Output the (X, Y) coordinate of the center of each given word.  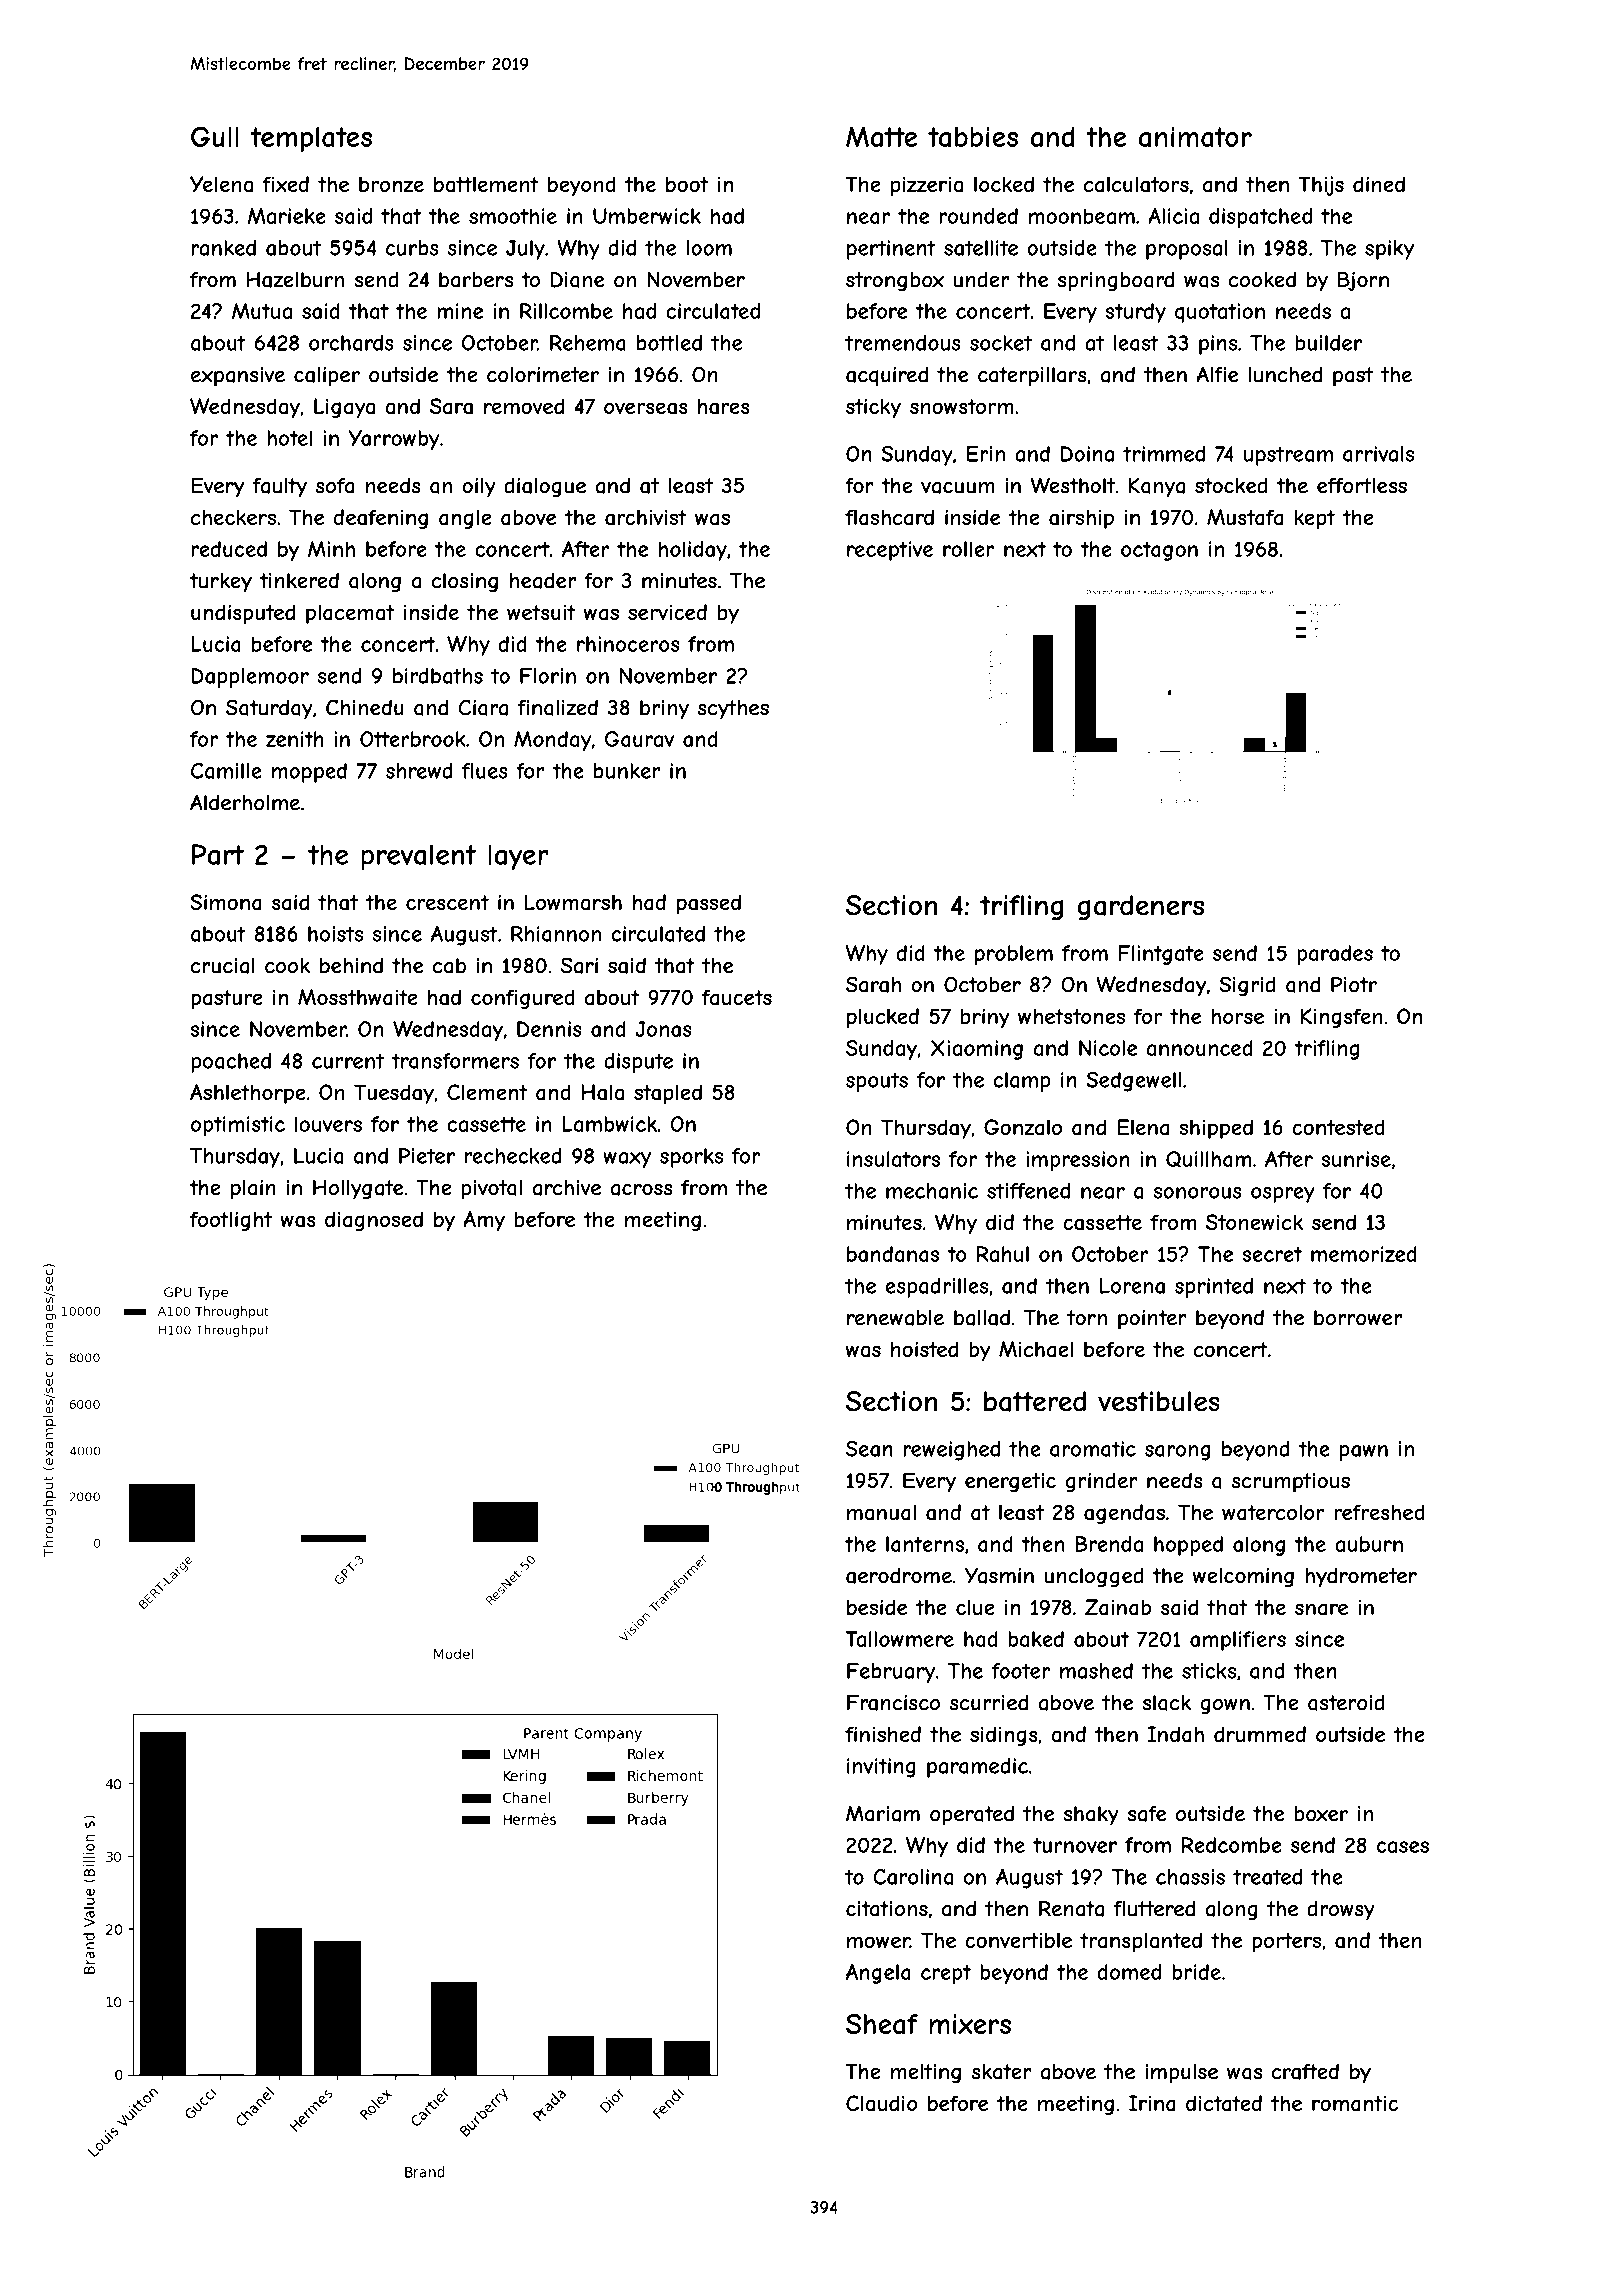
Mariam (883, 1813)
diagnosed (374, 1221)
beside (877, 1607)
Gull (215, 136)
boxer (1321, 1814)
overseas (646, 408)
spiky (1389, 250)
